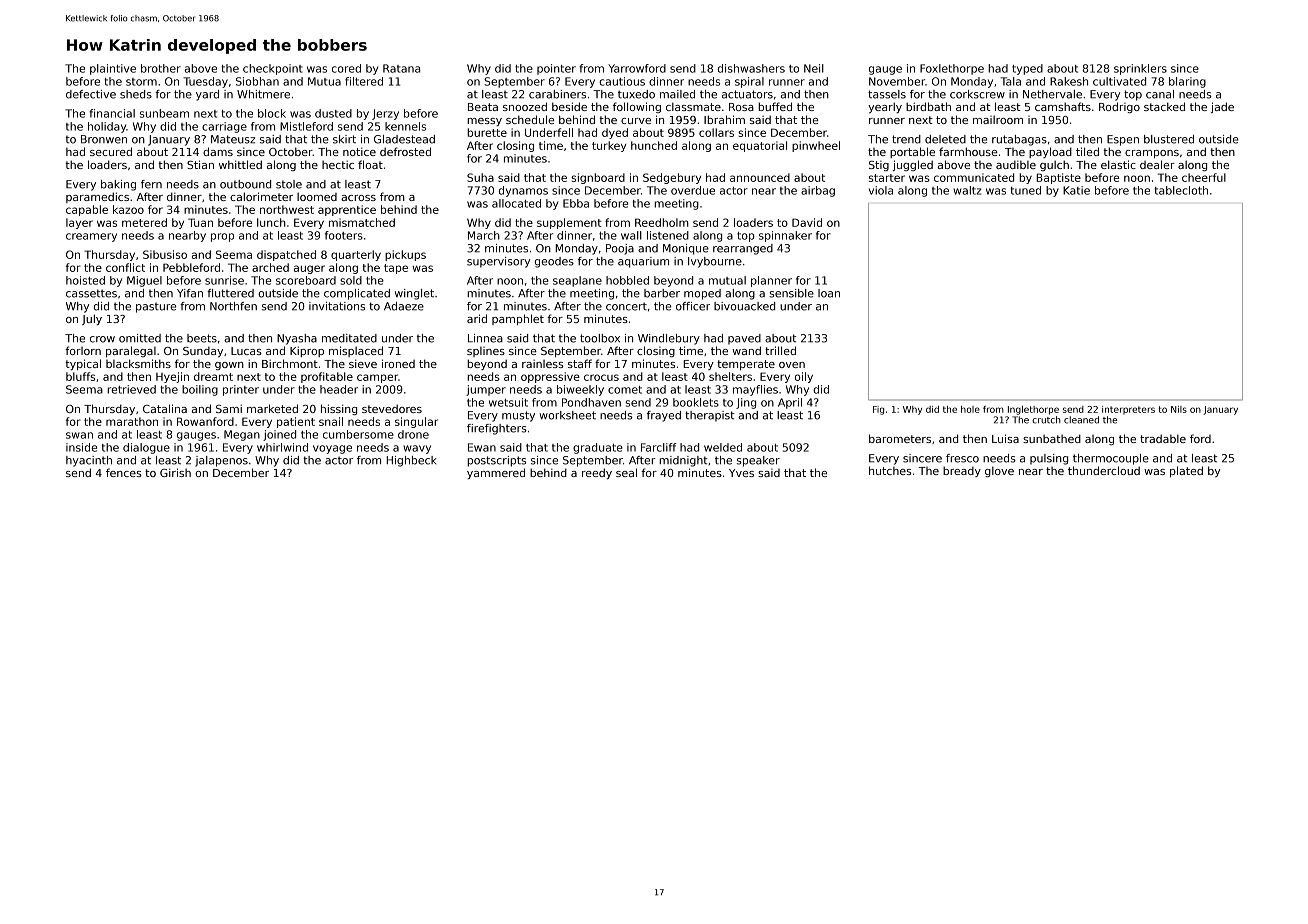 This page has width=1308, height=924. What do you see at coordinates (224, 280) in the page?
I see `sunrise` at bounding box center [224, 280].
